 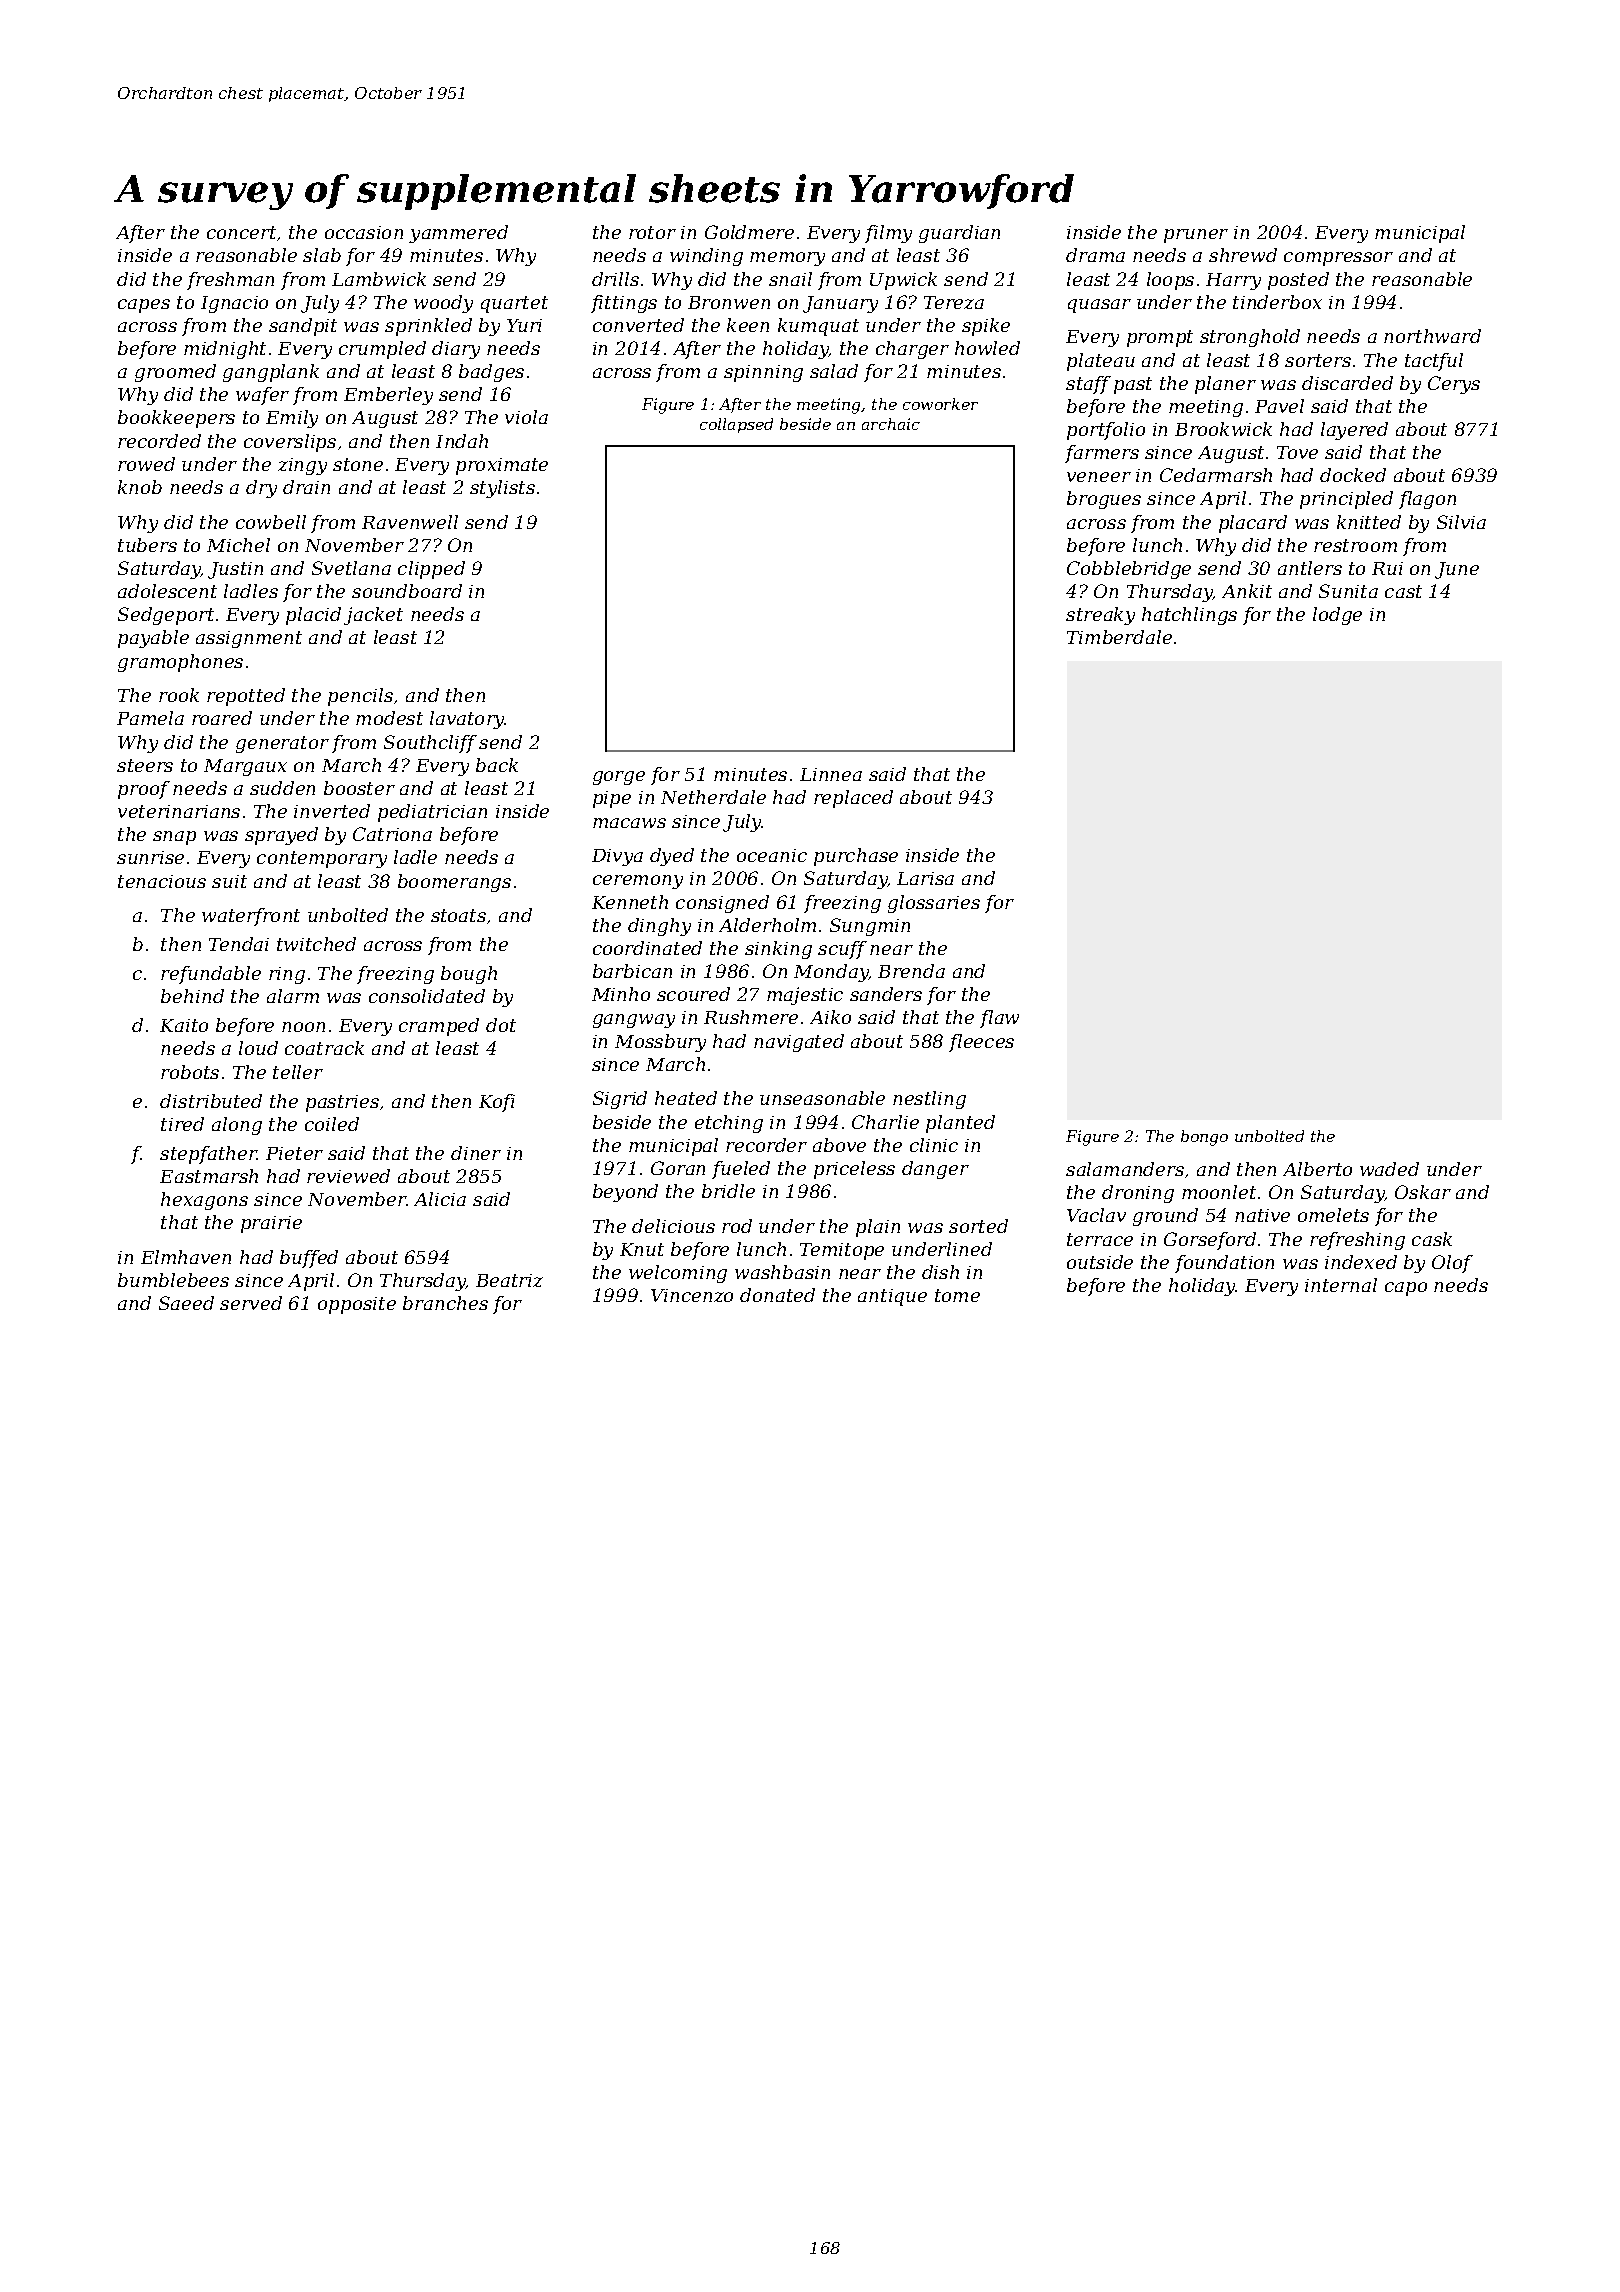 What do you see at coordinates (878, 1228) in the image?
I see `plain` at bounding box center [878, 1228].
